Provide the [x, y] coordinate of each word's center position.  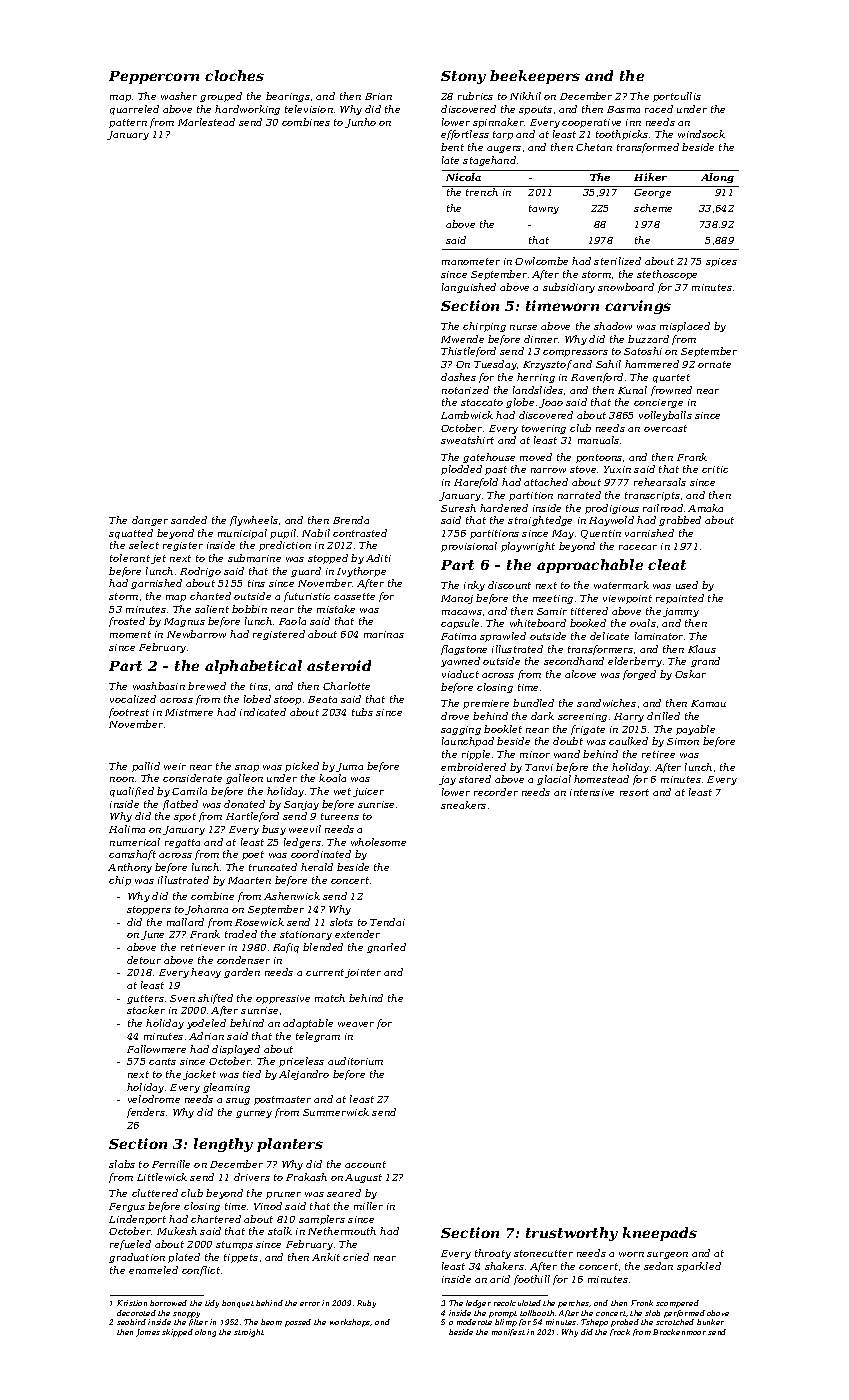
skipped [177, 1333]
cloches [234, 75]
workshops [350, 1323]
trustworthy [572, 1234]
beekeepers [535, 77]
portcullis [677, 97]
